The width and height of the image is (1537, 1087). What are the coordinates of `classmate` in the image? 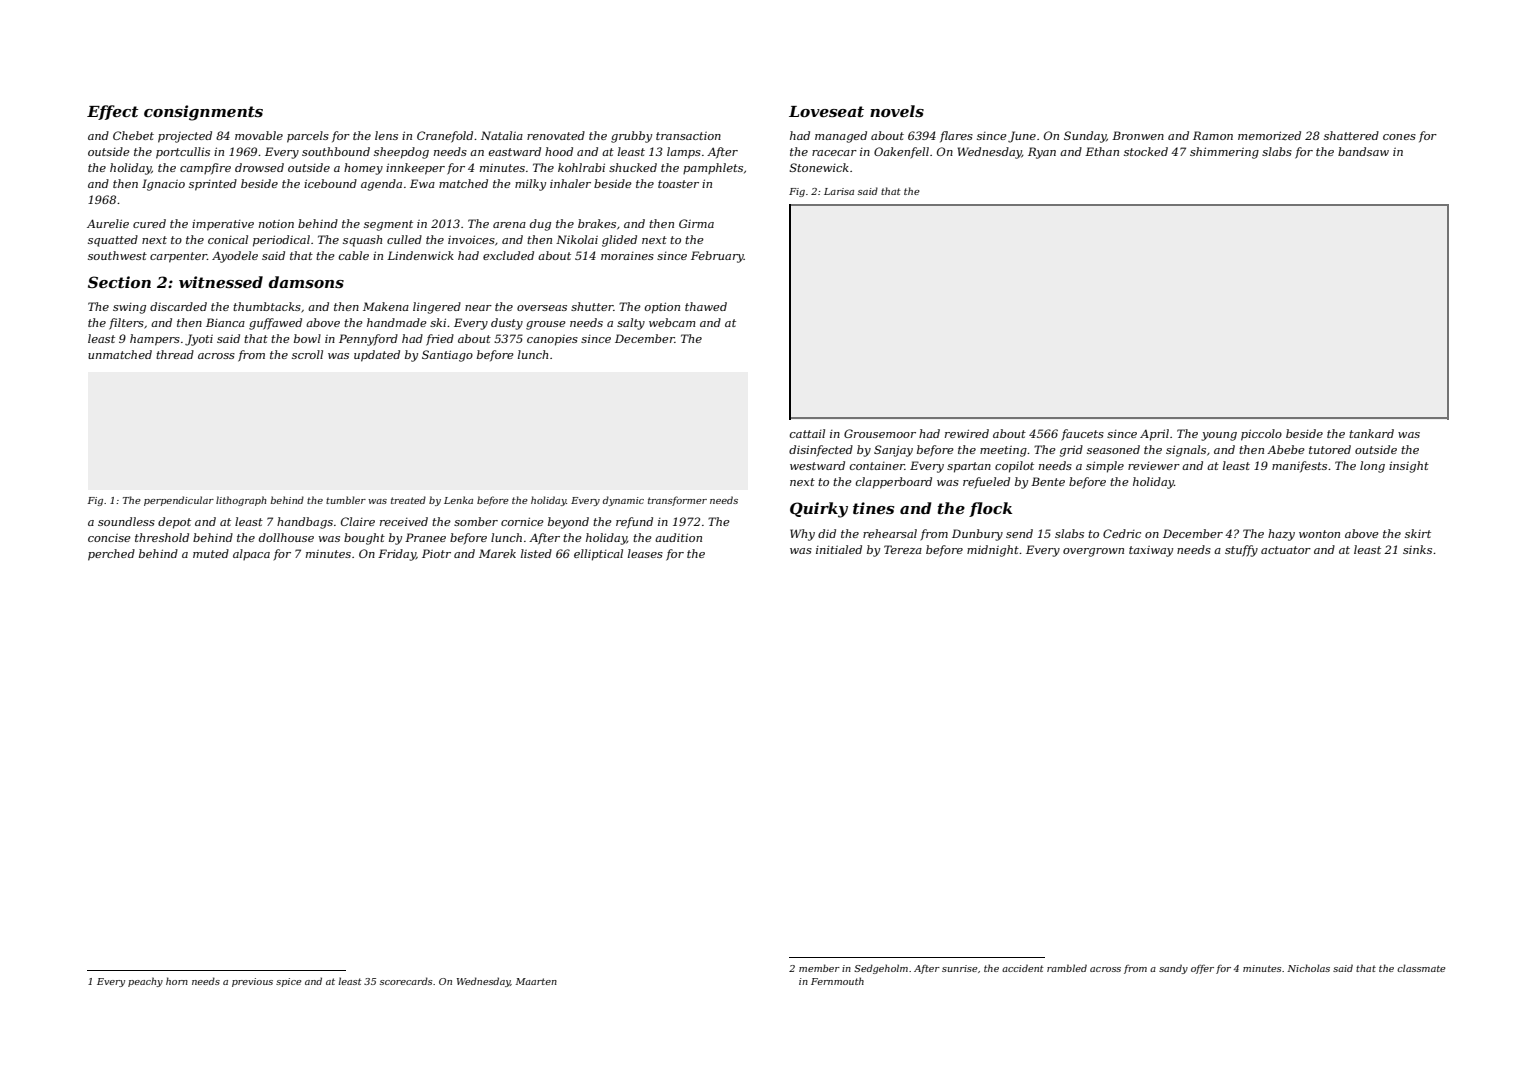 It's located at (1421, 968).
